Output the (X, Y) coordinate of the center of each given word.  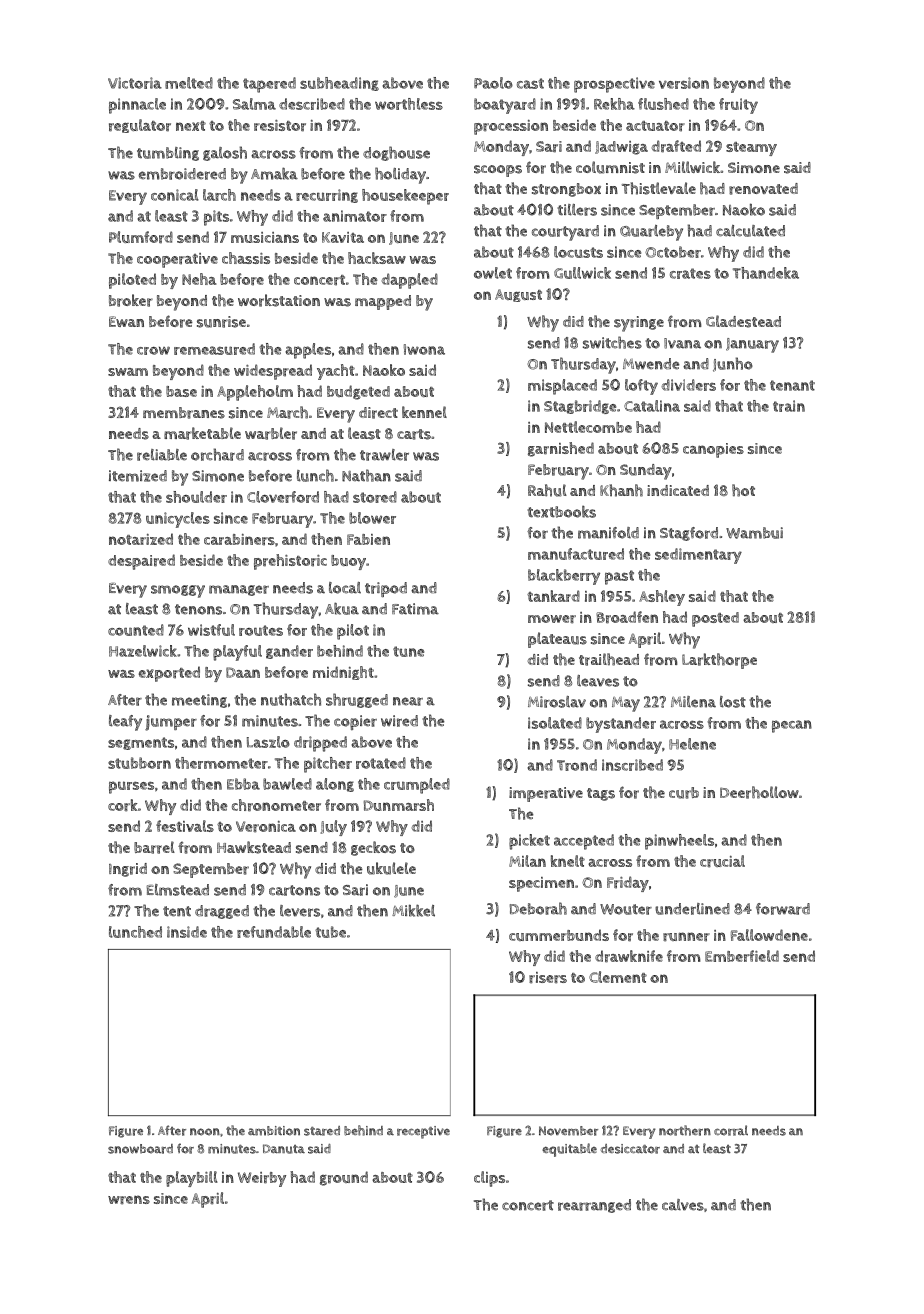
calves (683, 1205)
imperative (546, 794)
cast (530, 83)
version (684, 83)
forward (783, 909)
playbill (192, 1179)
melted (189, 83)
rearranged (594, 1206)
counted (136, 630)
